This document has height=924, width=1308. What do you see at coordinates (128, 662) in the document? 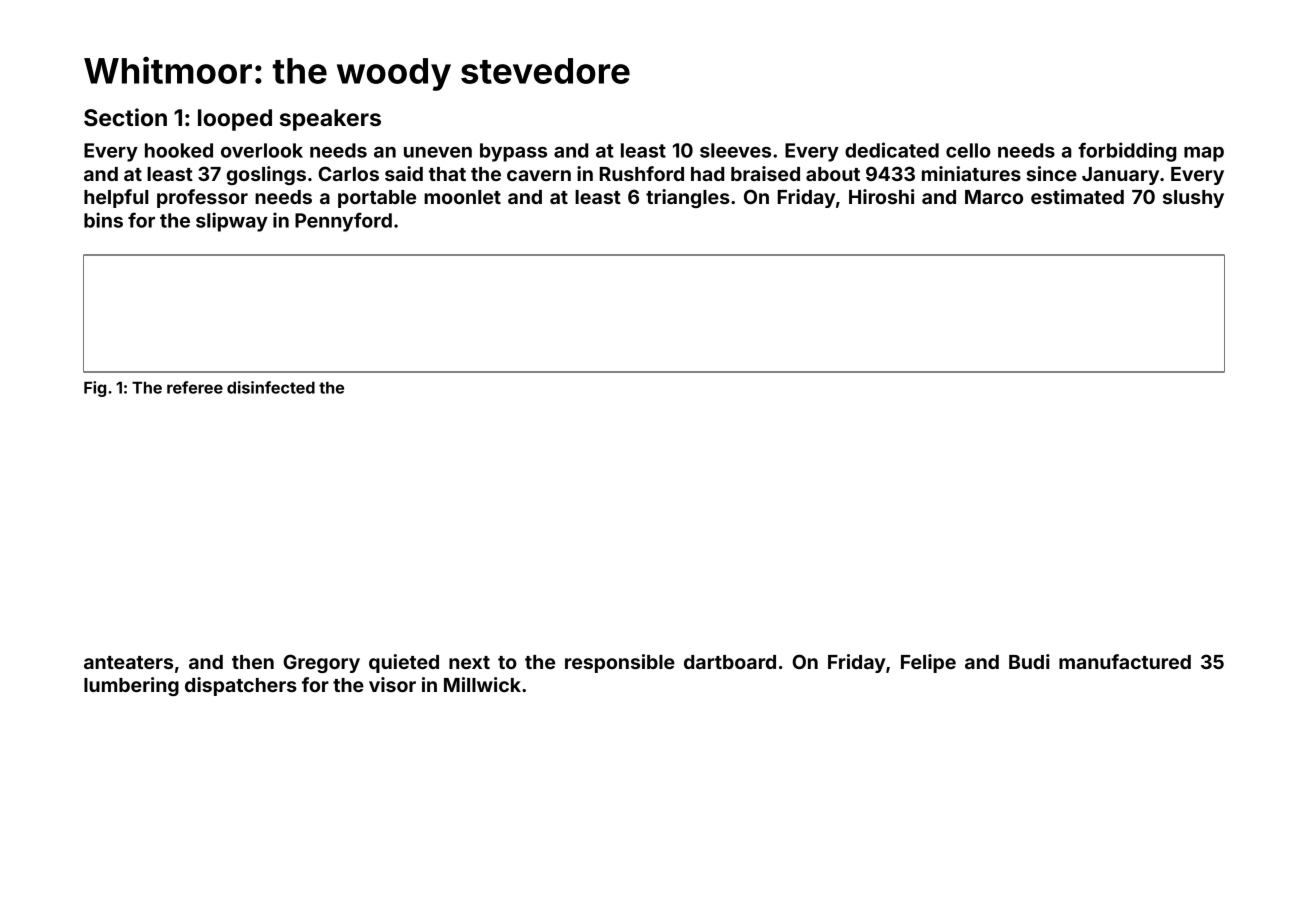
I see `anteaters` at bounding box center [128, 662].
